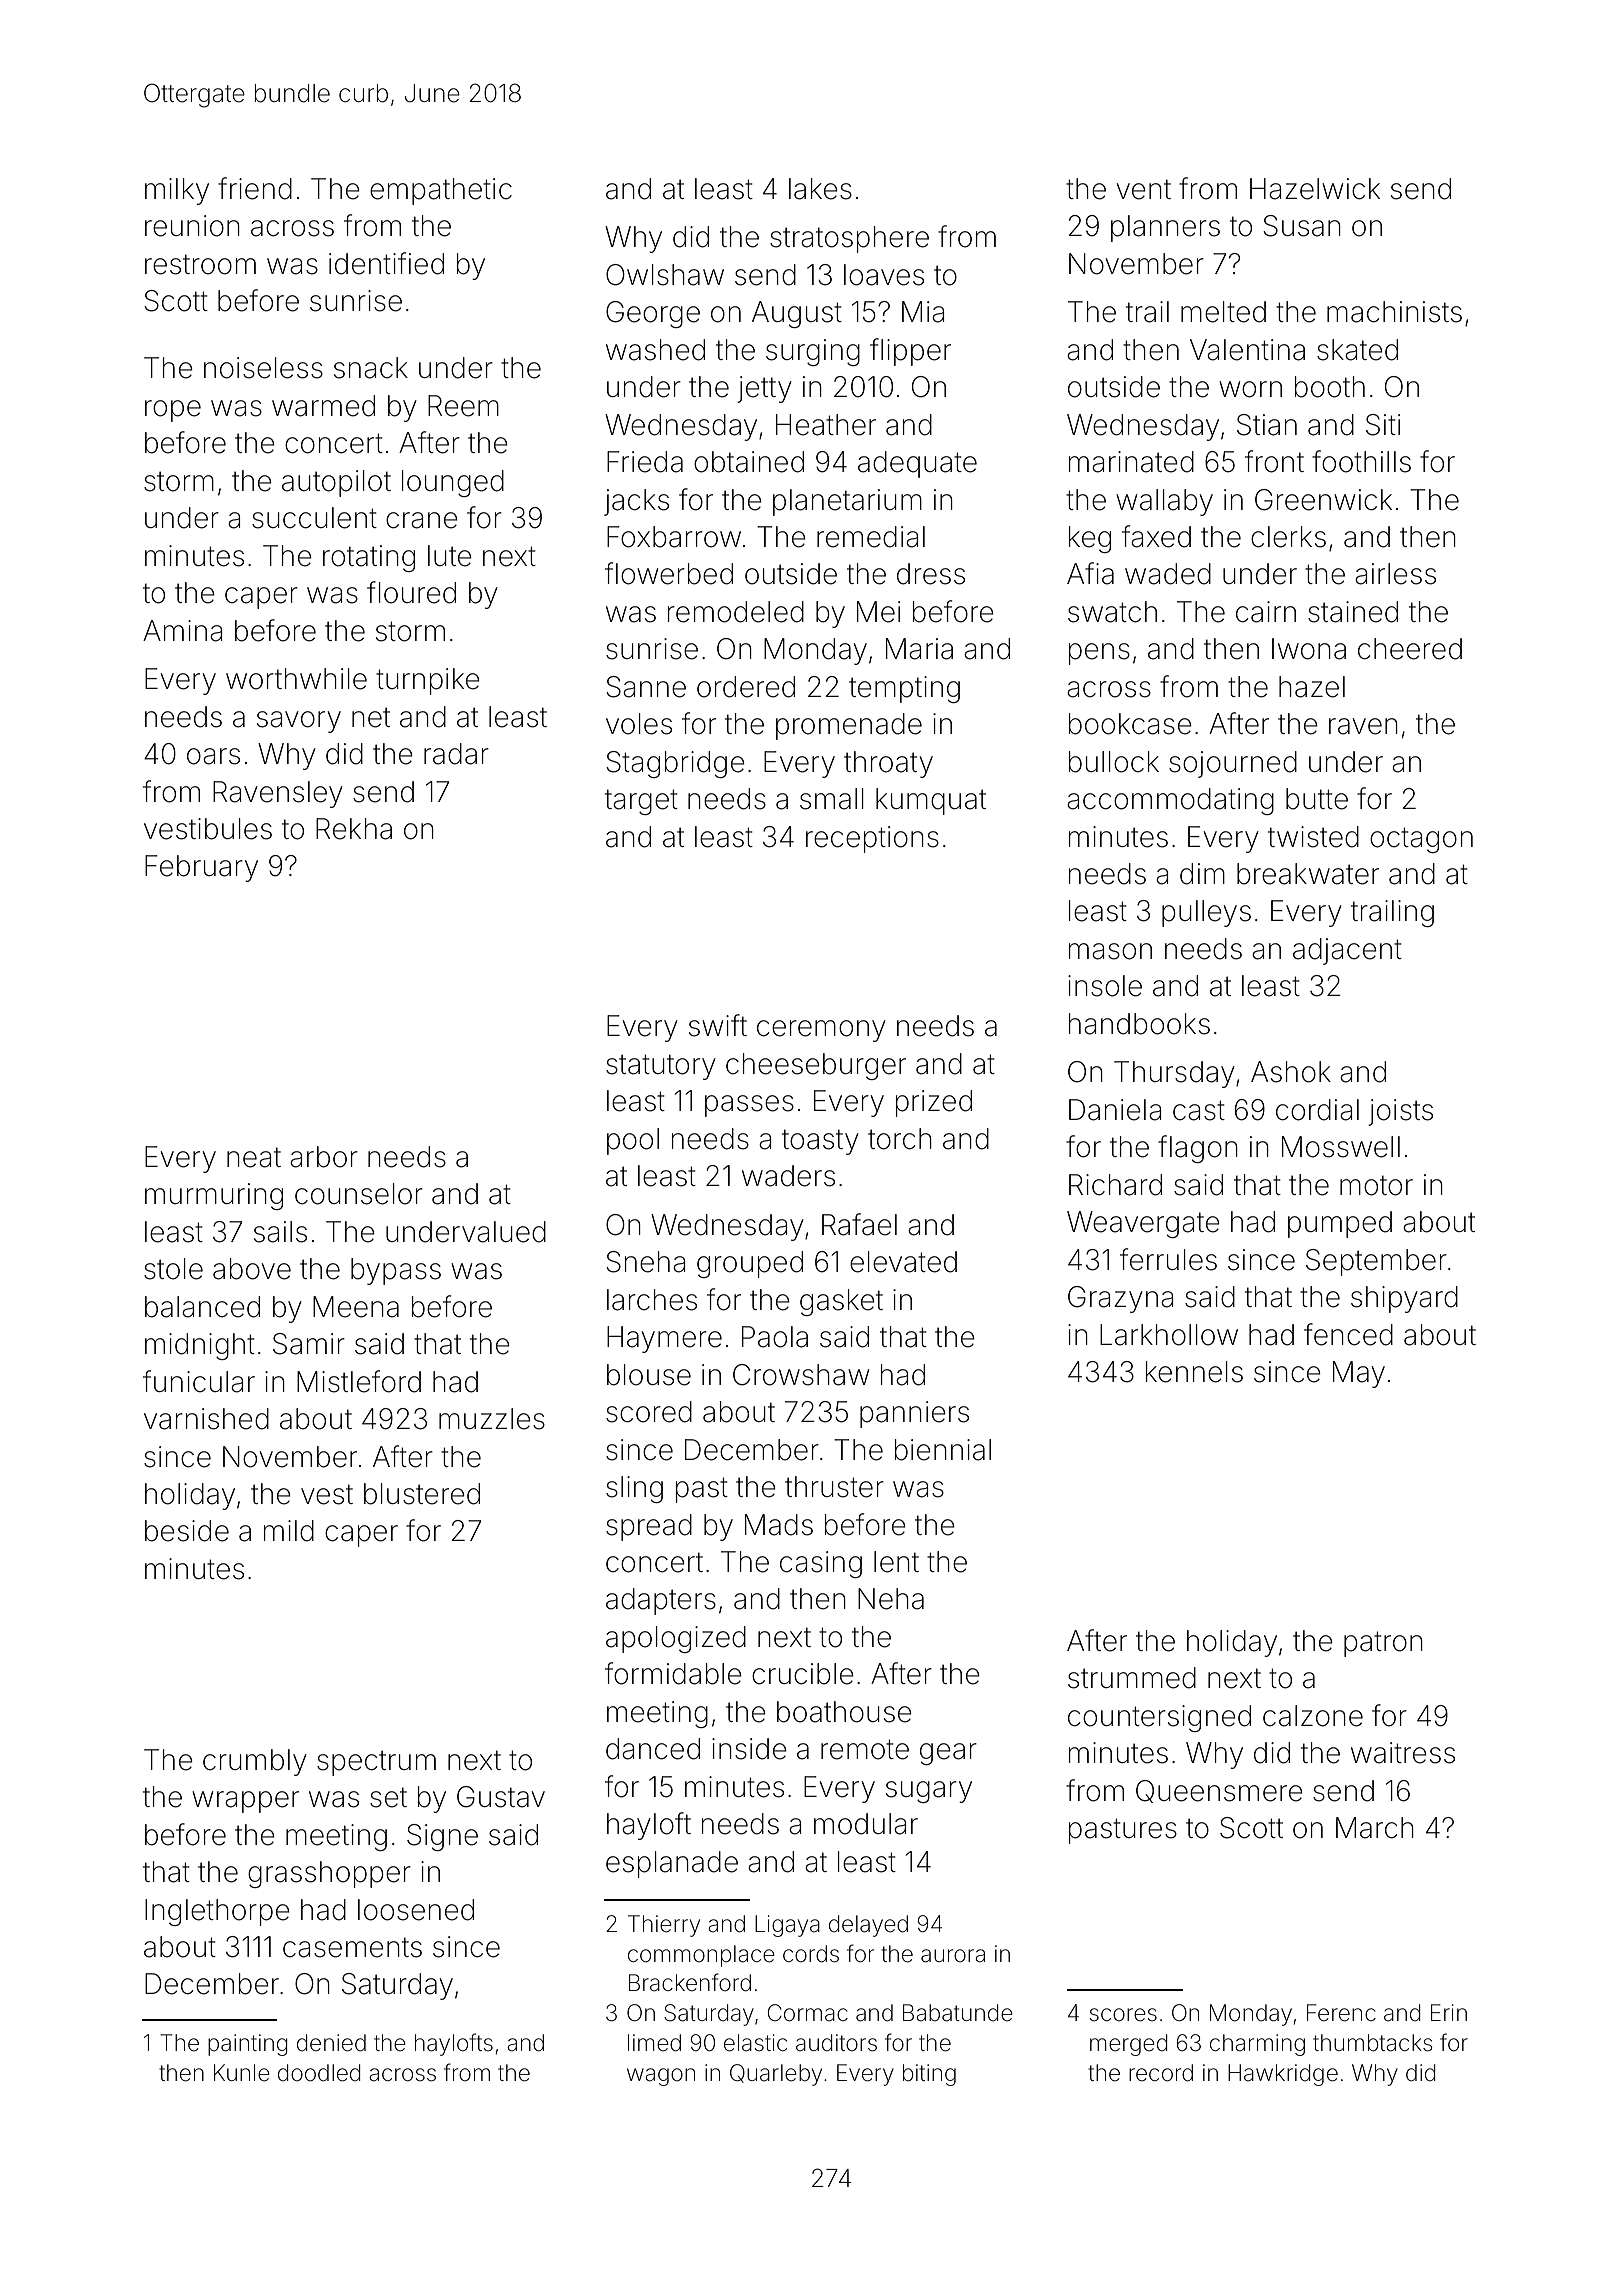  What do you see at coordinates (289, 1531) in the screenshot?
I see `mild` at bounding box center [289, 1531].
